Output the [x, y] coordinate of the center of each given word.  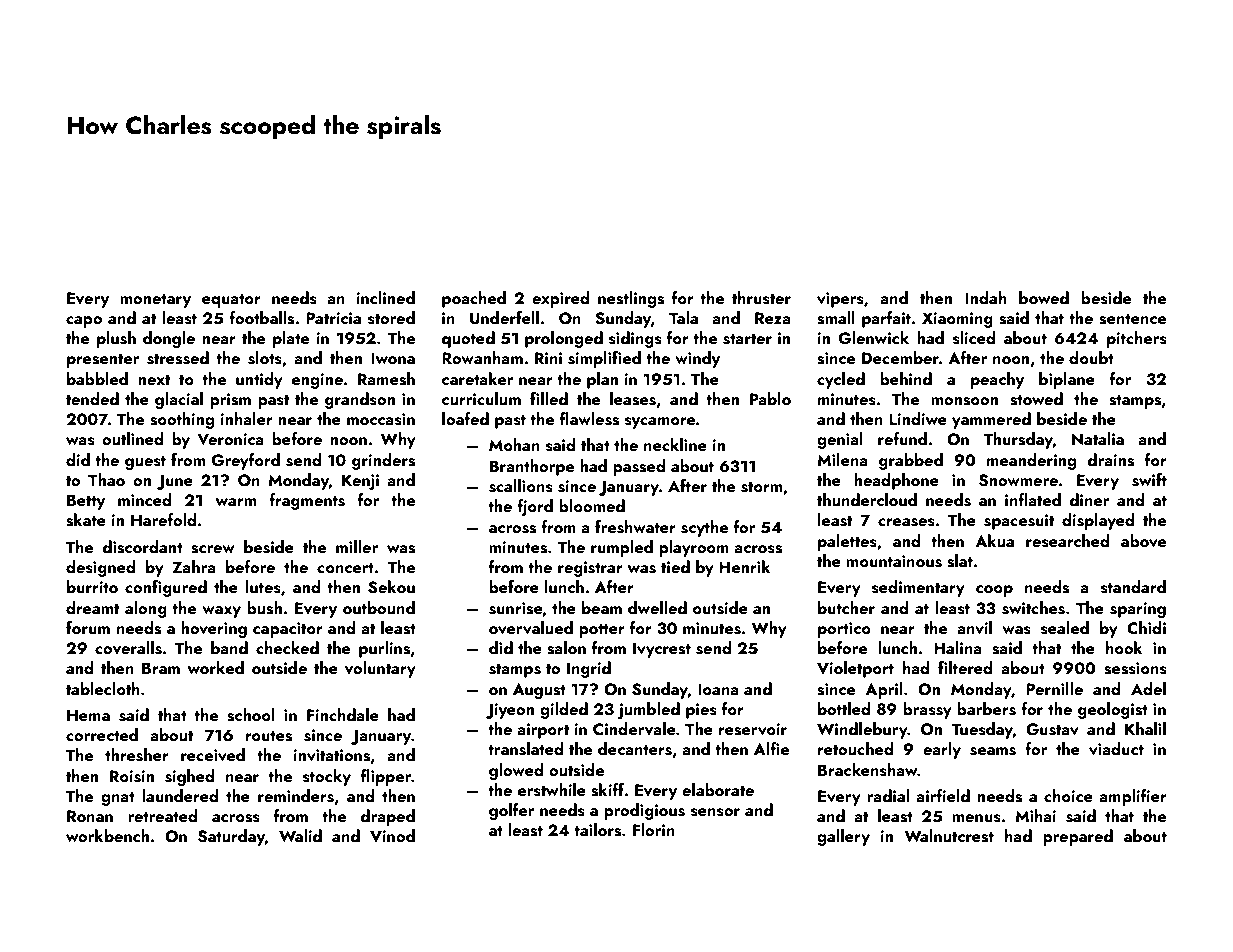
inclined [386, 297]
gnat [118, 799]
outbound [379, 607]
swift [1149, 480]
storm [761, 487]
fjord [535, 507]
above [1143, 541]
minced [144, 499]
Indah [986, 297]
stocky [327, 777]
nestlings [631, 299]
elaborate [718, 789]
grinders [383, 461]
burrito [92, 586]
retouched [855, 748]
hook [1124, 647]
